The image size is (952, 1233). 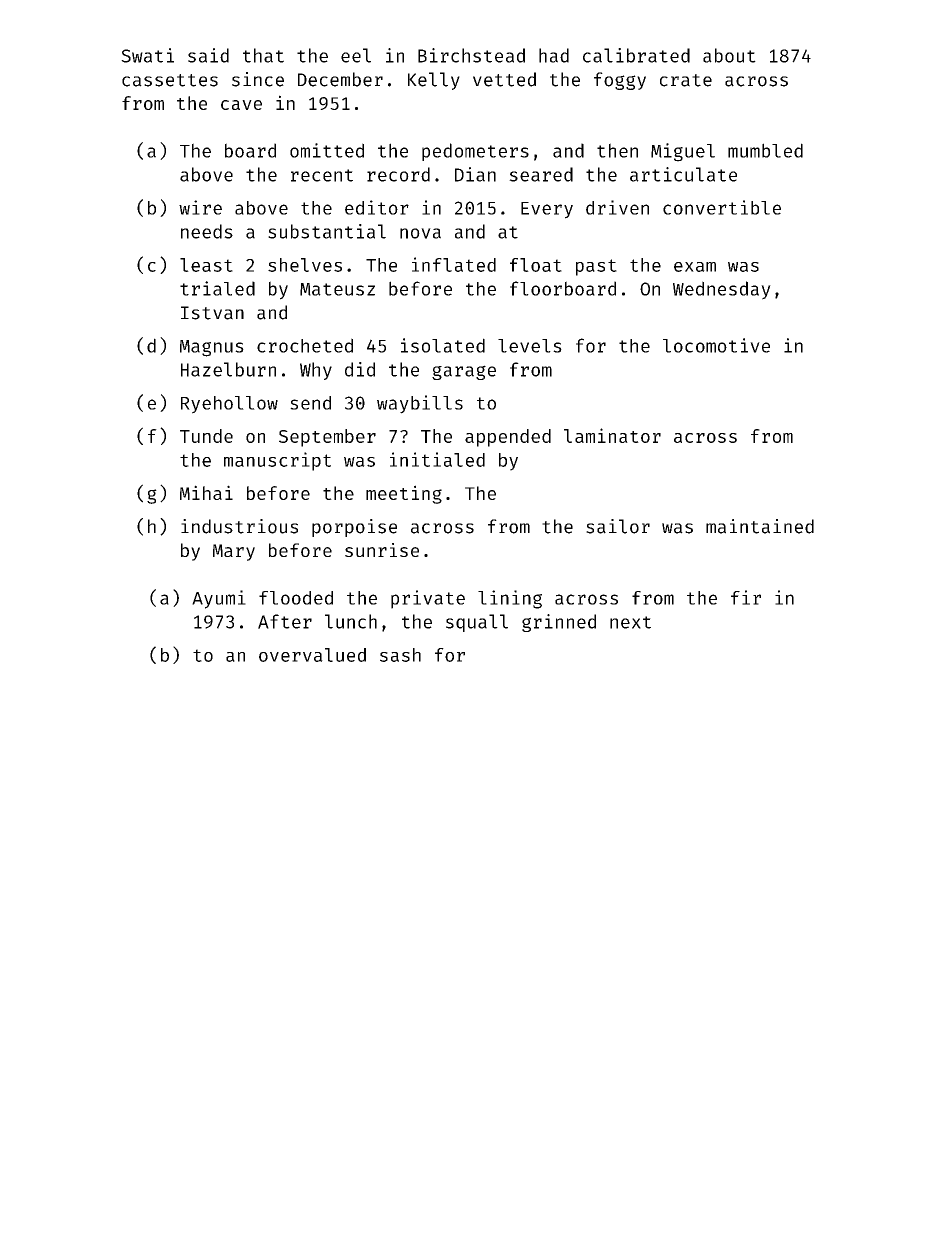 I want to click on Ayumi, so click(x=219, y=599).
